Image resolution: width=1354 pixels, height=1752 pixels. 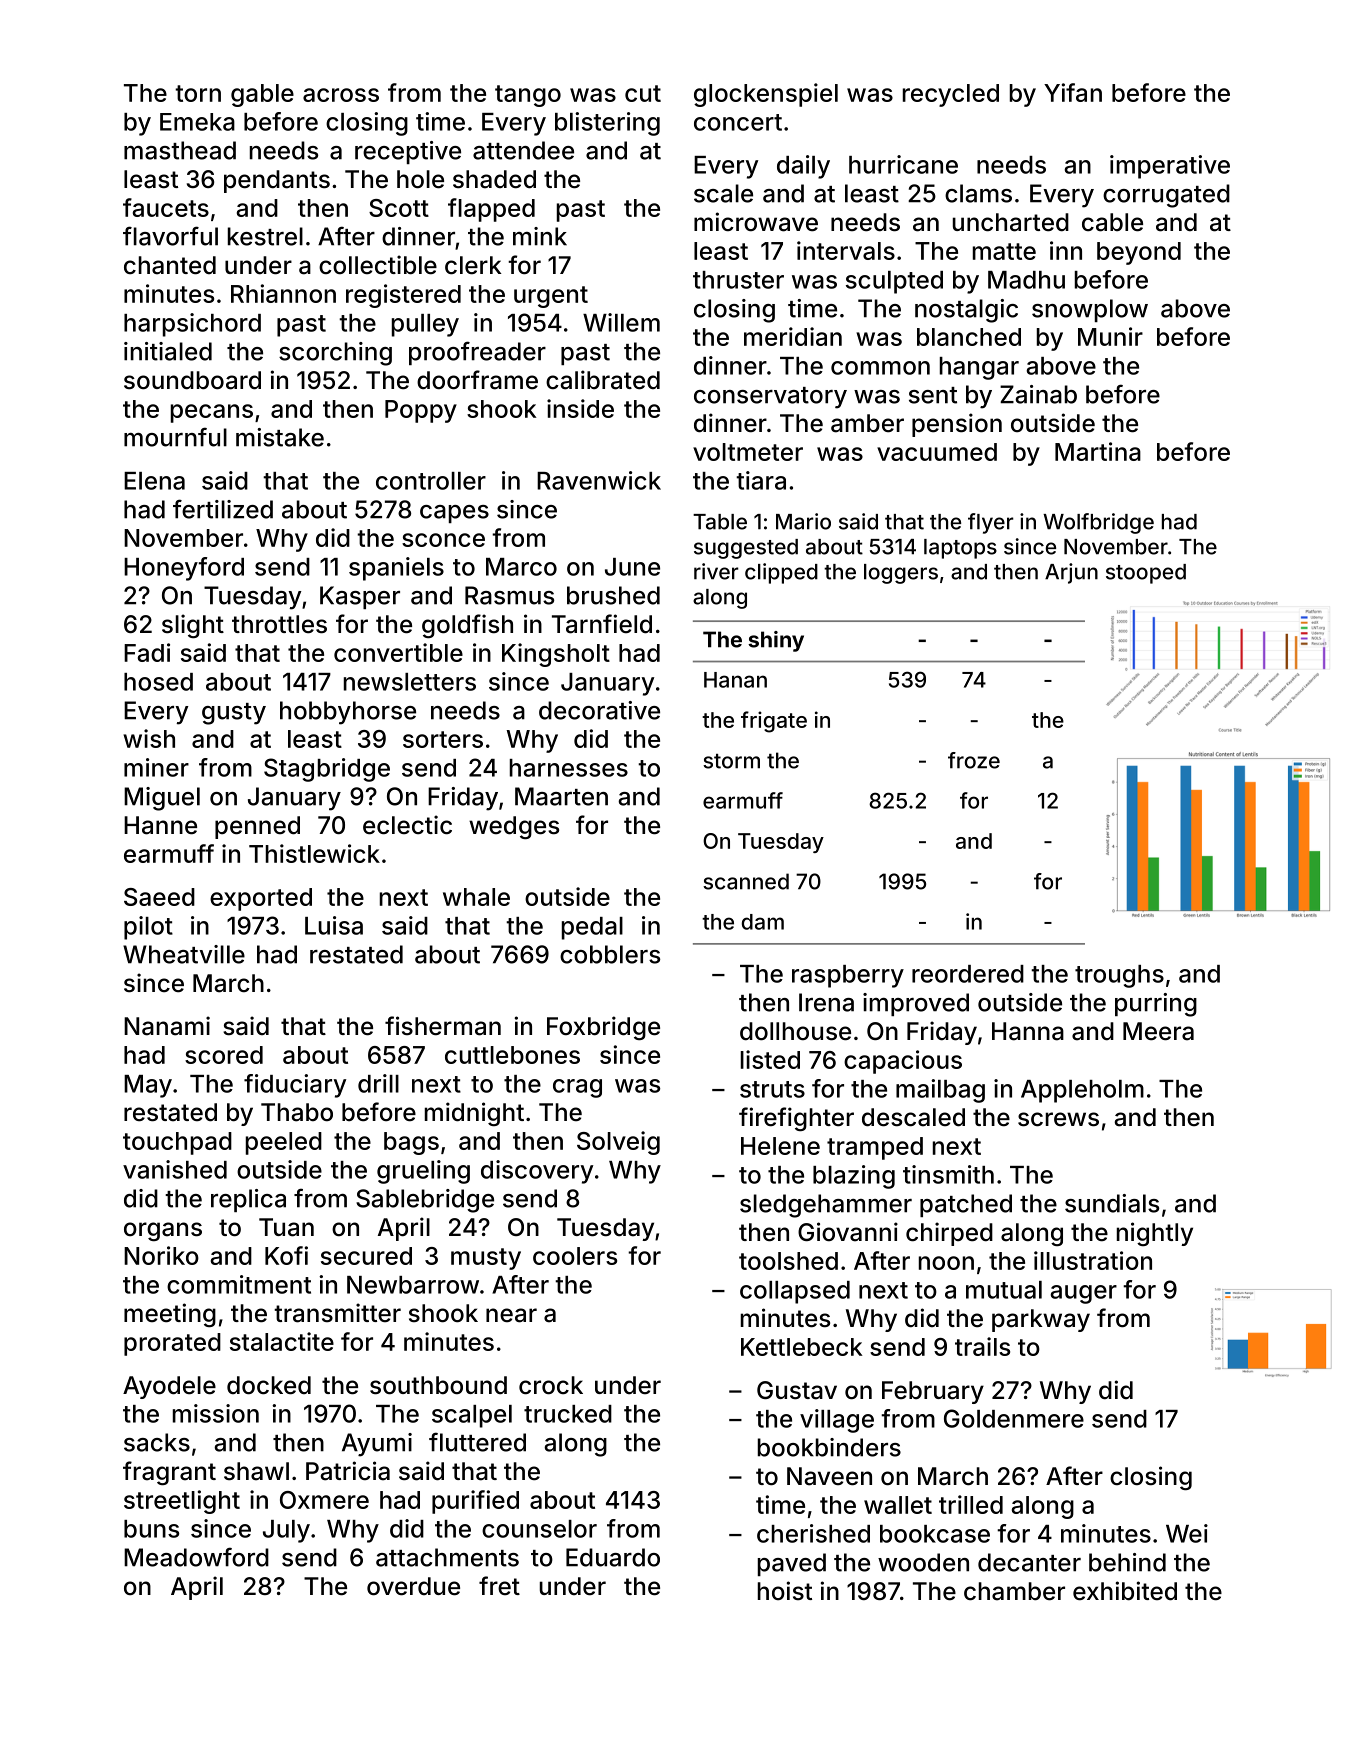 What do you see at coordinates (797, 1390) in the image?
I see `Gustav` at bounding box center [797, 1390].
